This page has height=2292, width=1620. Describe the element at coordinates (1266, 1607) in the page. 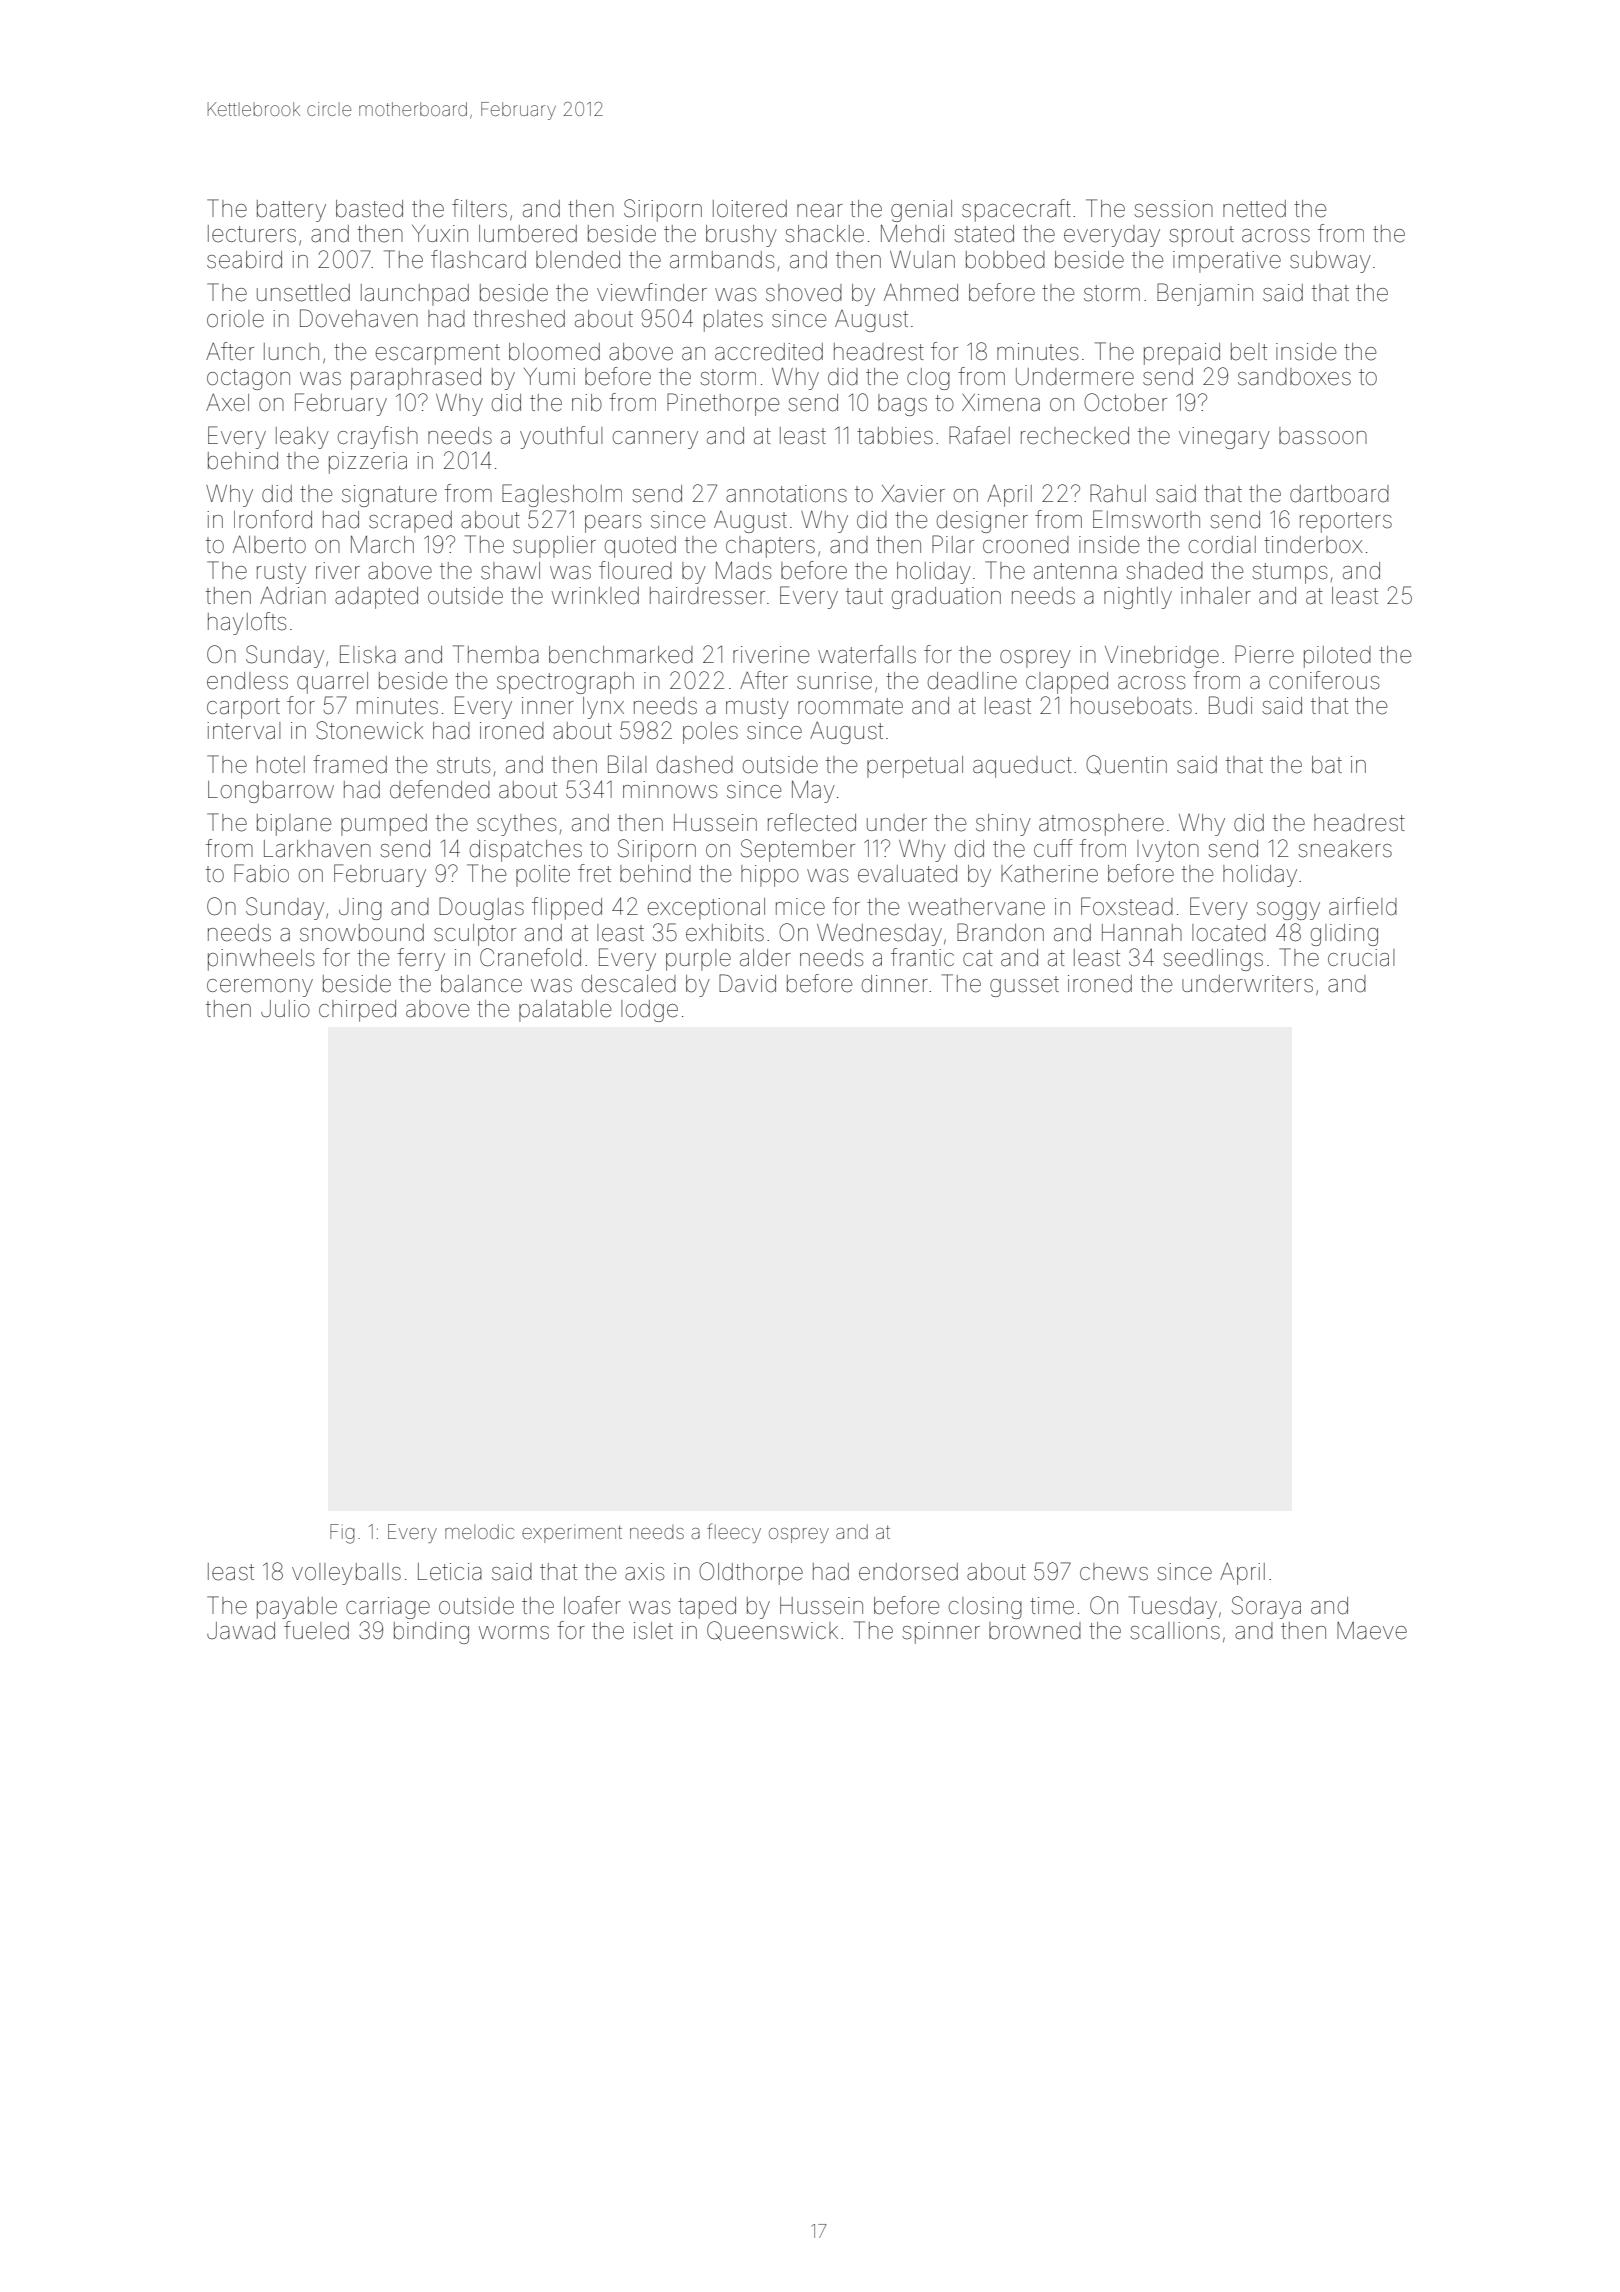

I see `Soraya` at that location.
